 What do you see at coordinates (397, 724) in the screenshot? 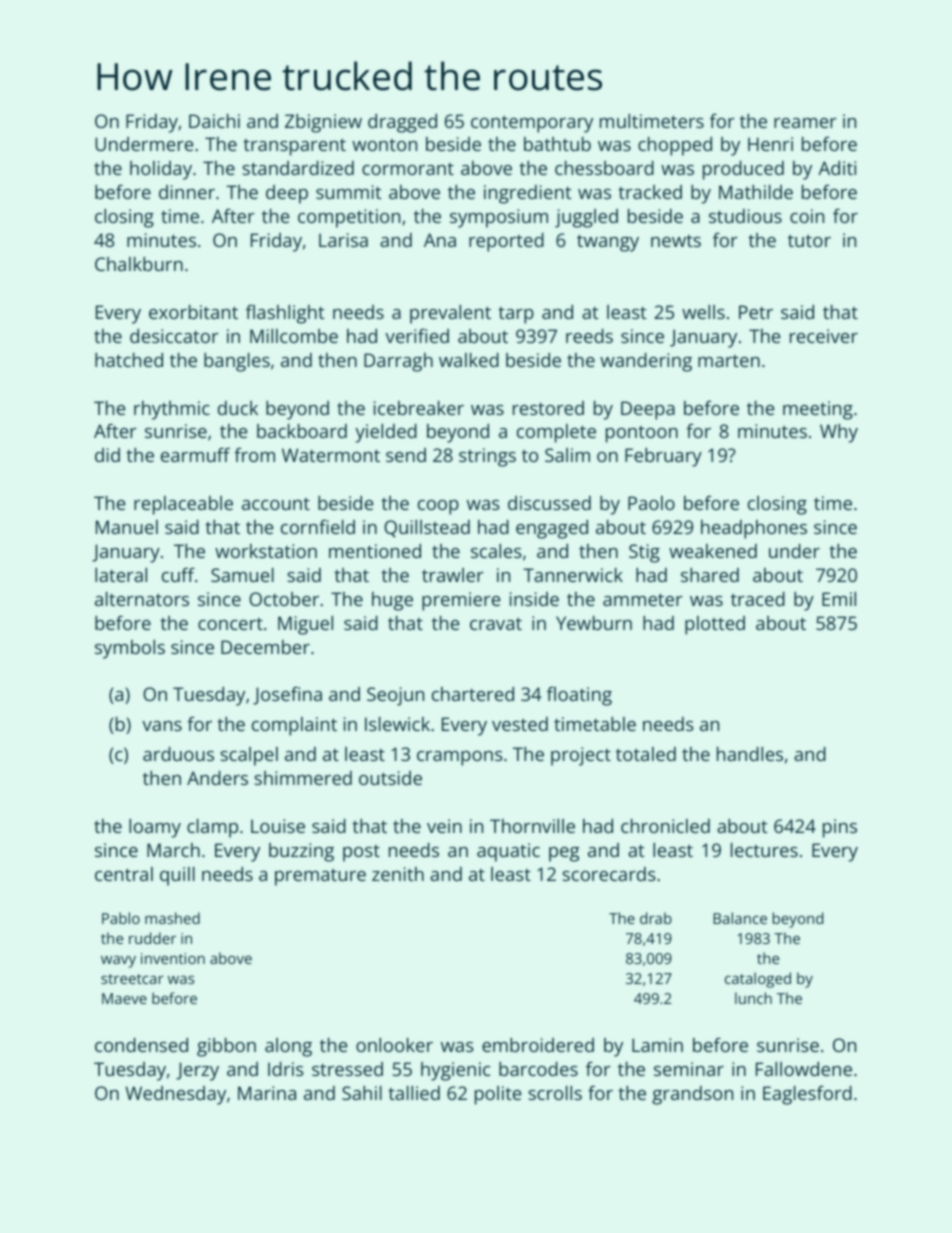
I see `Islewick` at bounding box center [397, 724].
